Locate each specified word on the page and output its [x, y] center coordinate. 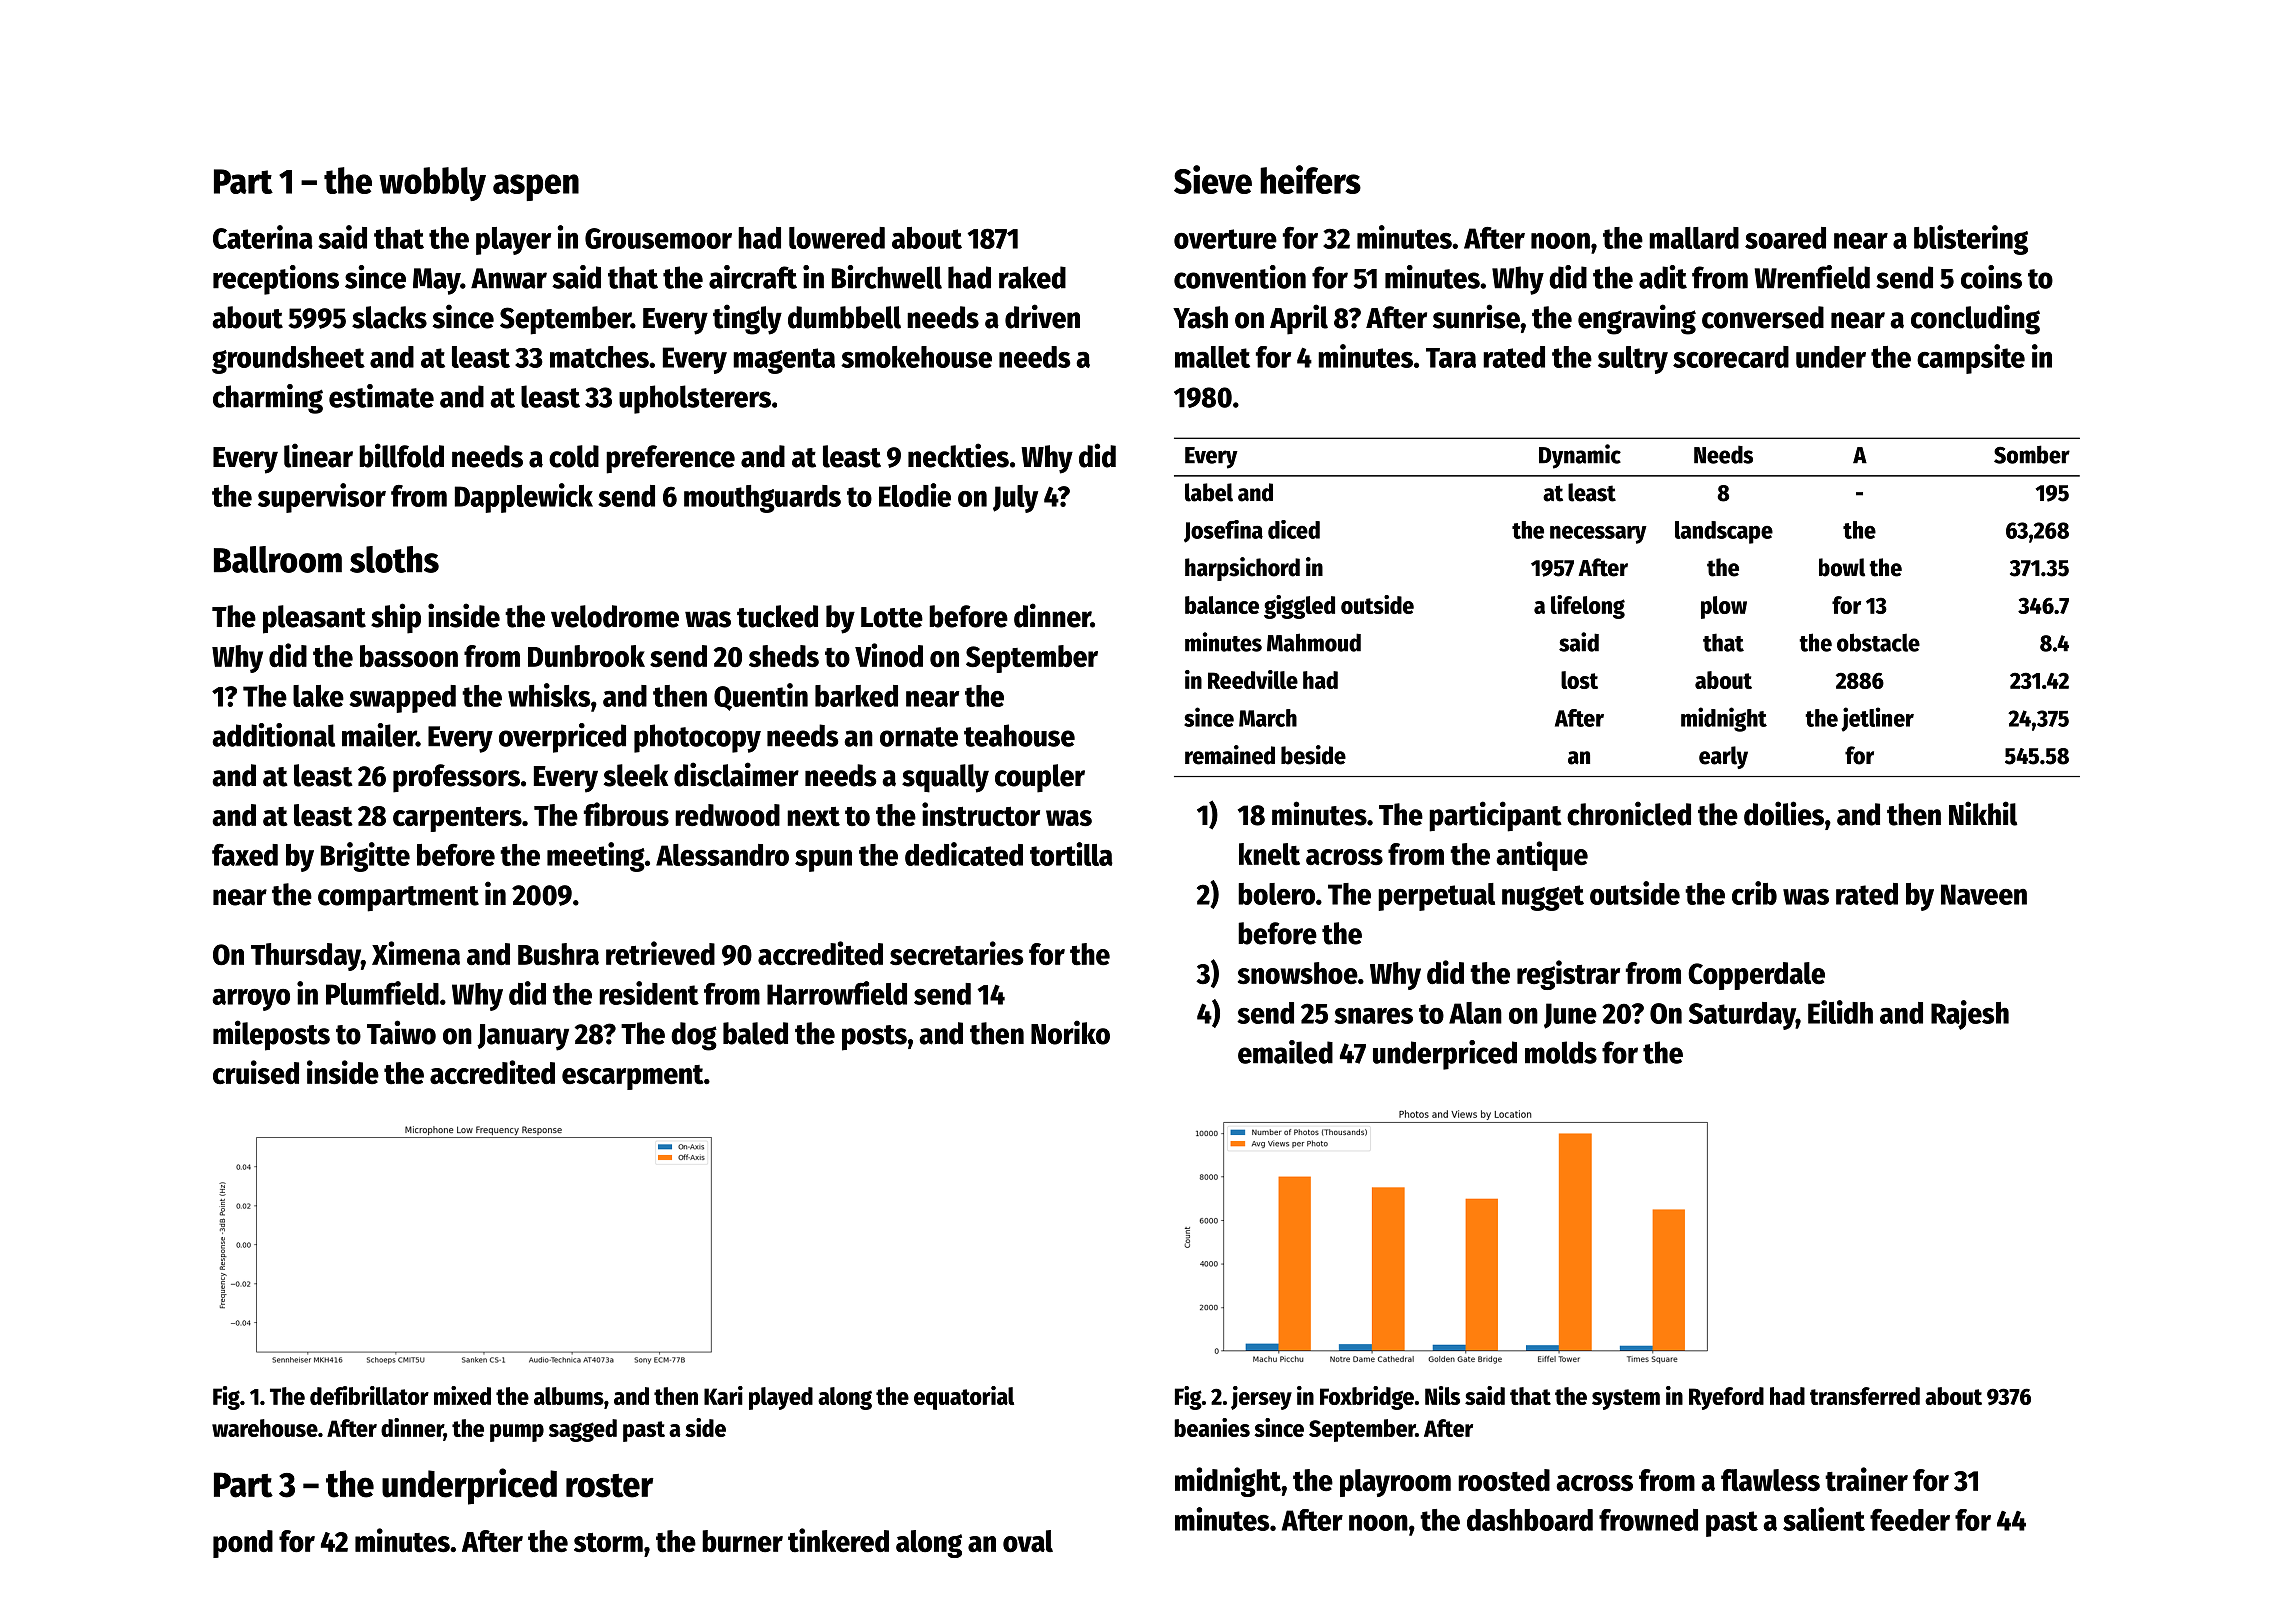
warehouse [265, 1428]
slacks [389, 317]
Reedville [1253, 679]
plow [1724, 607]
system [1626, 1399]
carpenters [457, 819]
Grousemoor [658, 238]
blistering [1971, 240]
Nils [1442, 1395]
